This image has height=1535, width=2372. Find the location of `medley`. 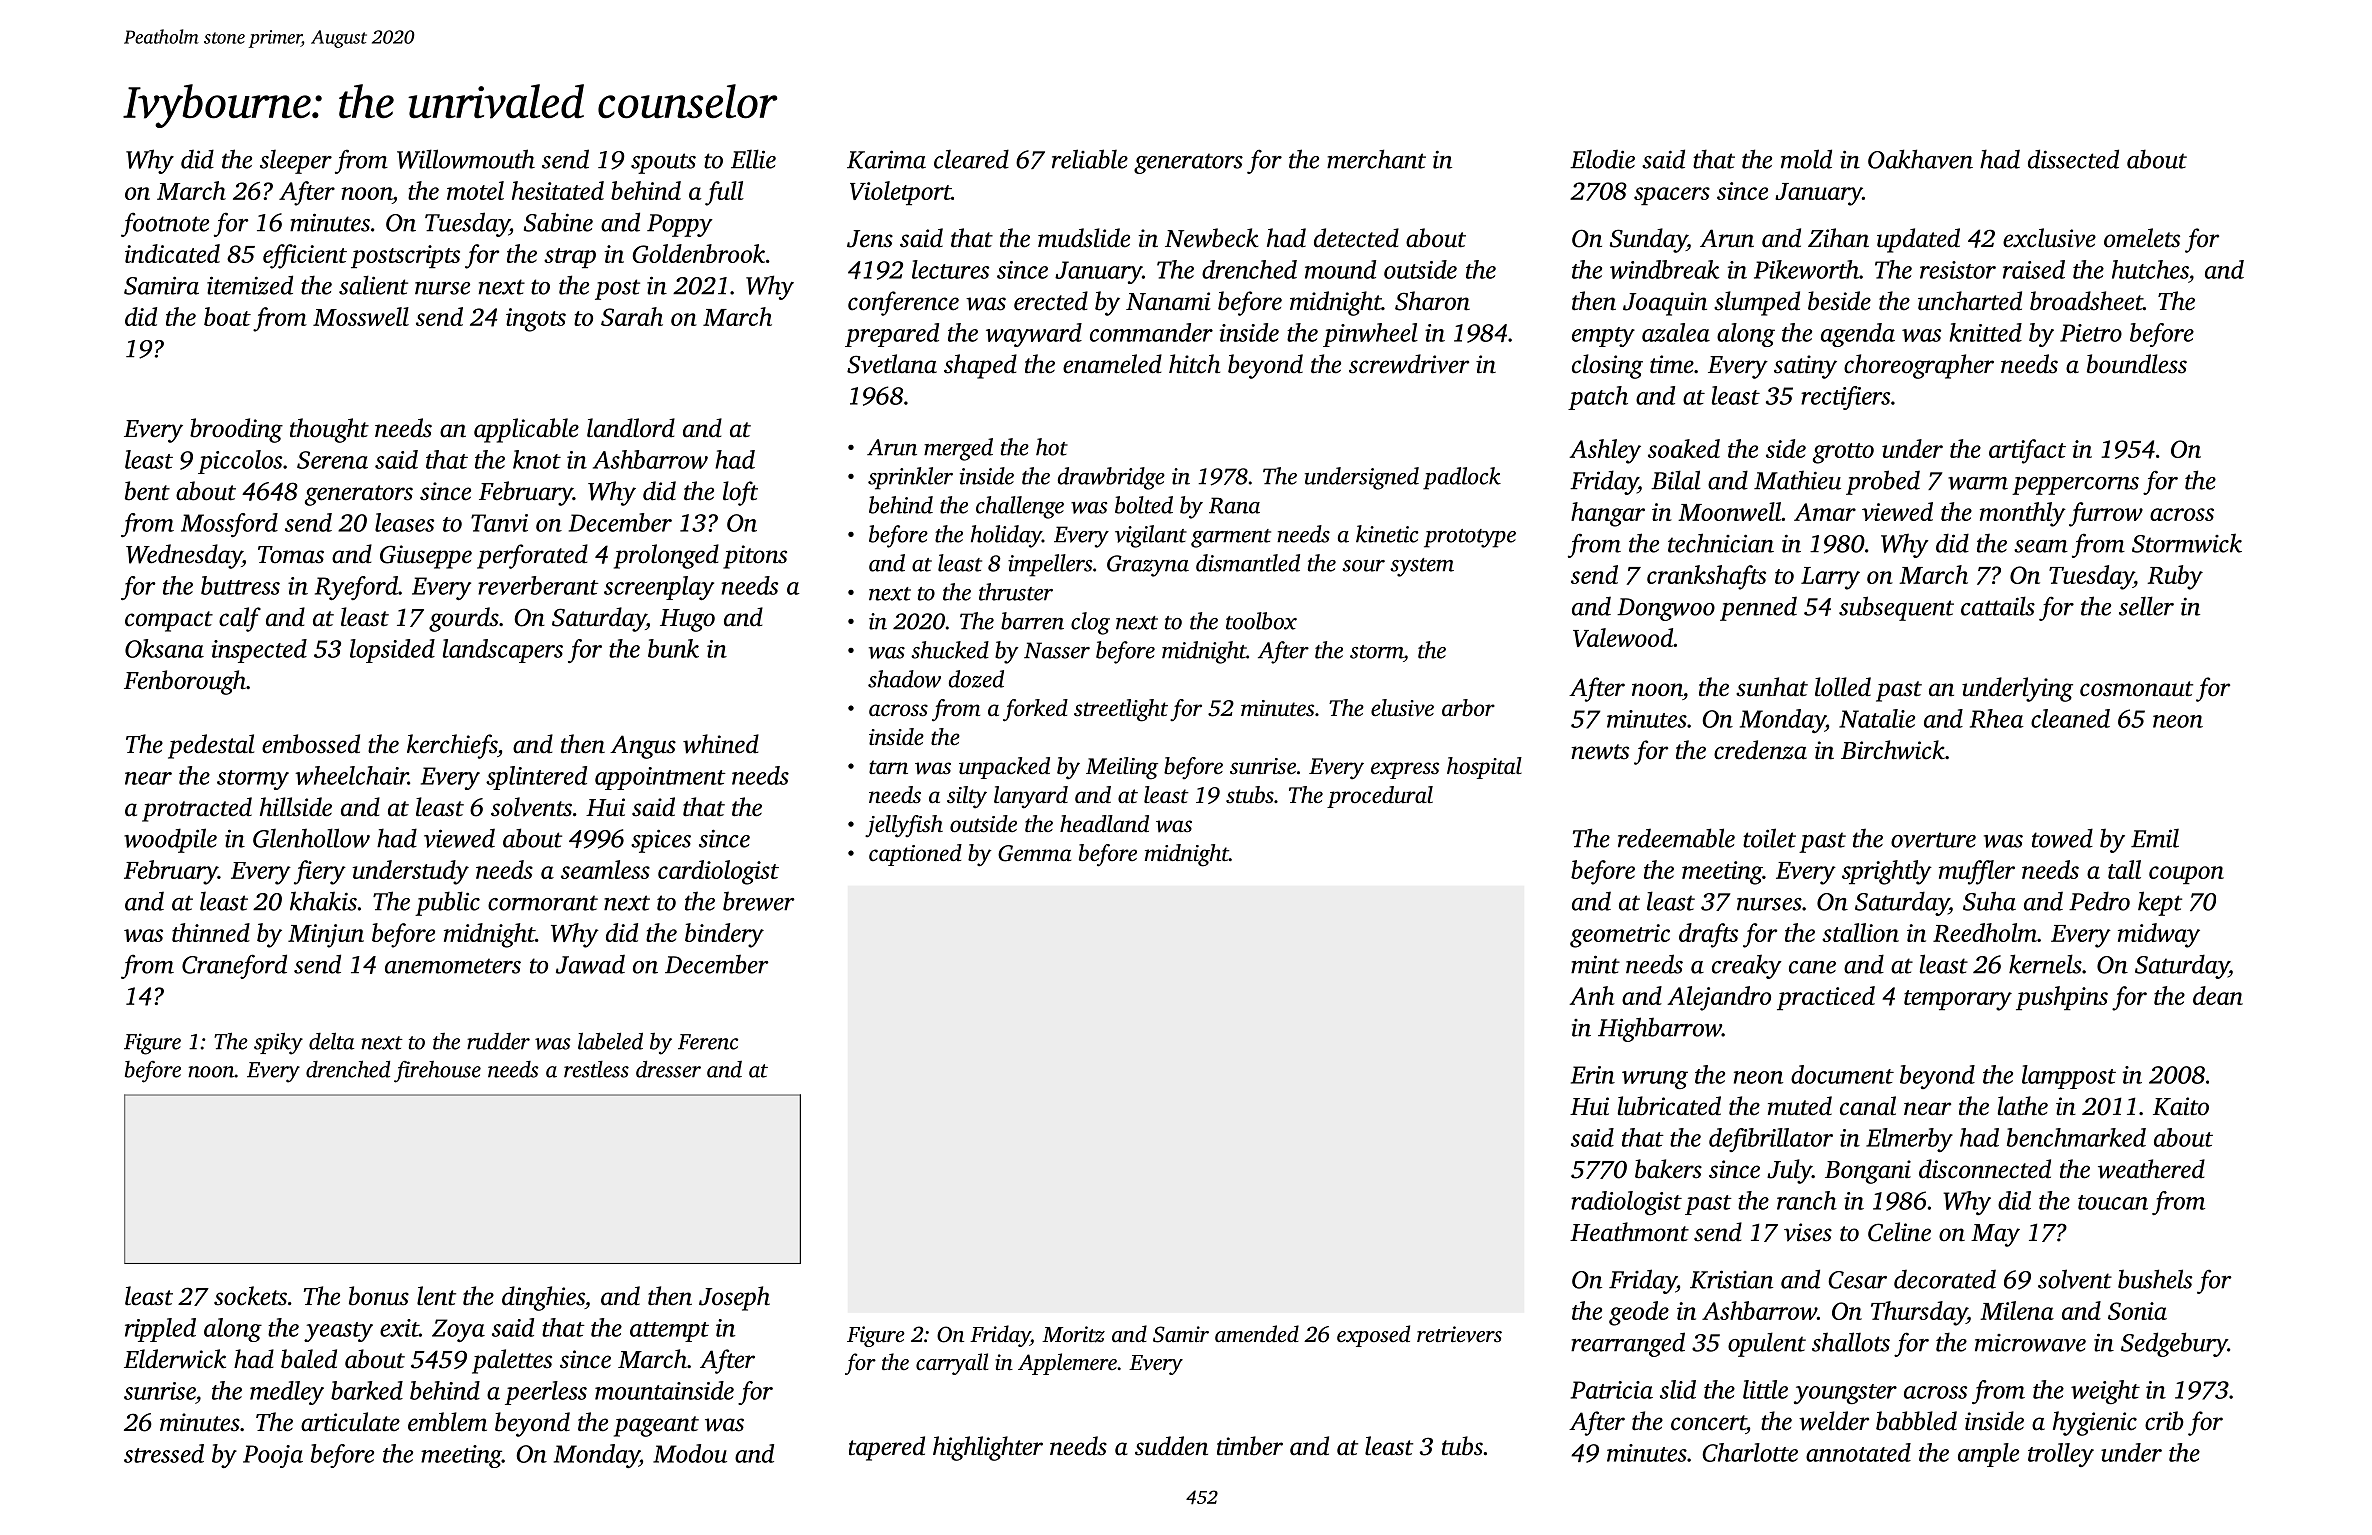

medley is located at coordinates (287, 1393).
